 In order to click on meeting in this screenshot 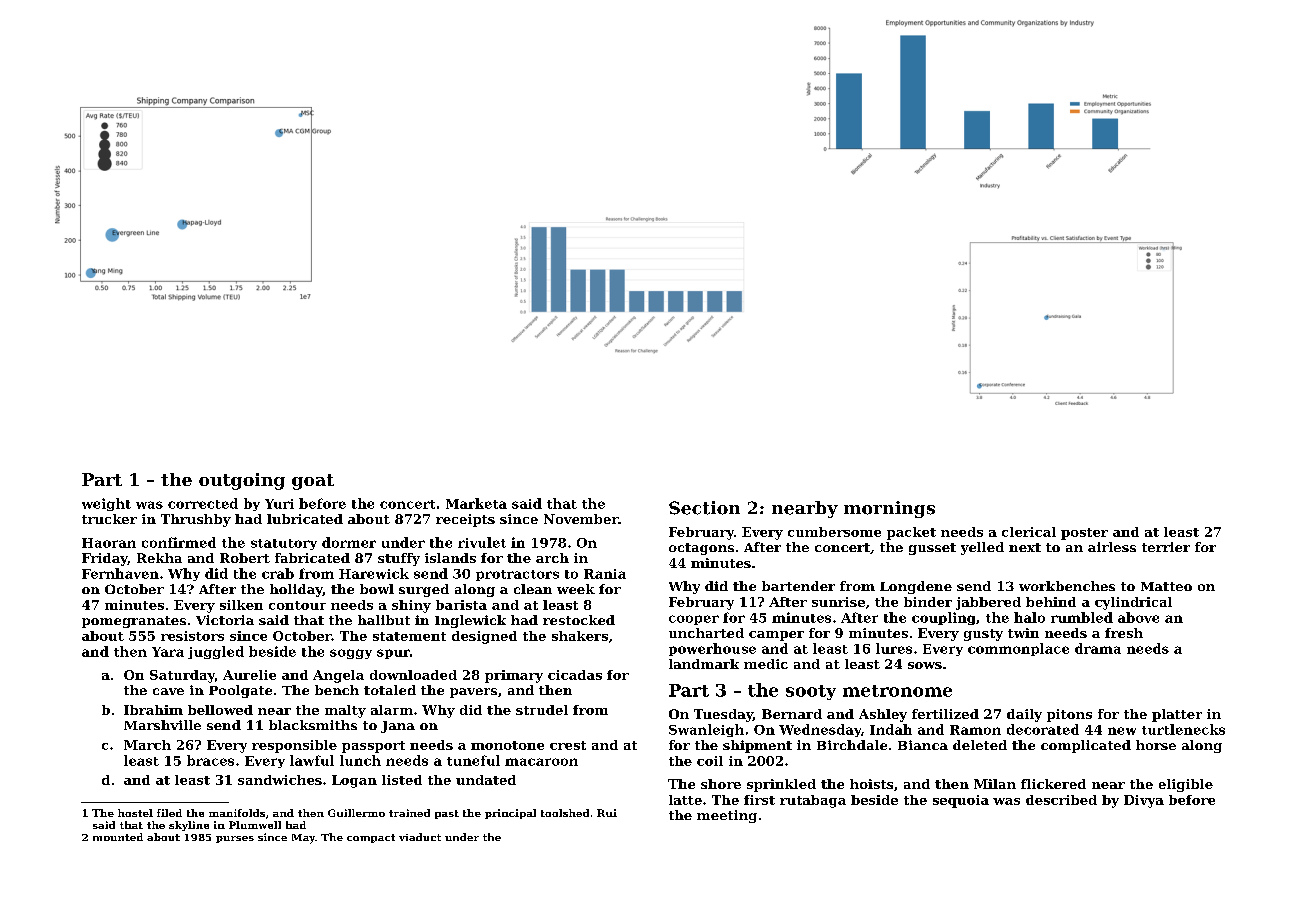, I will do `click(727, 816)`.
